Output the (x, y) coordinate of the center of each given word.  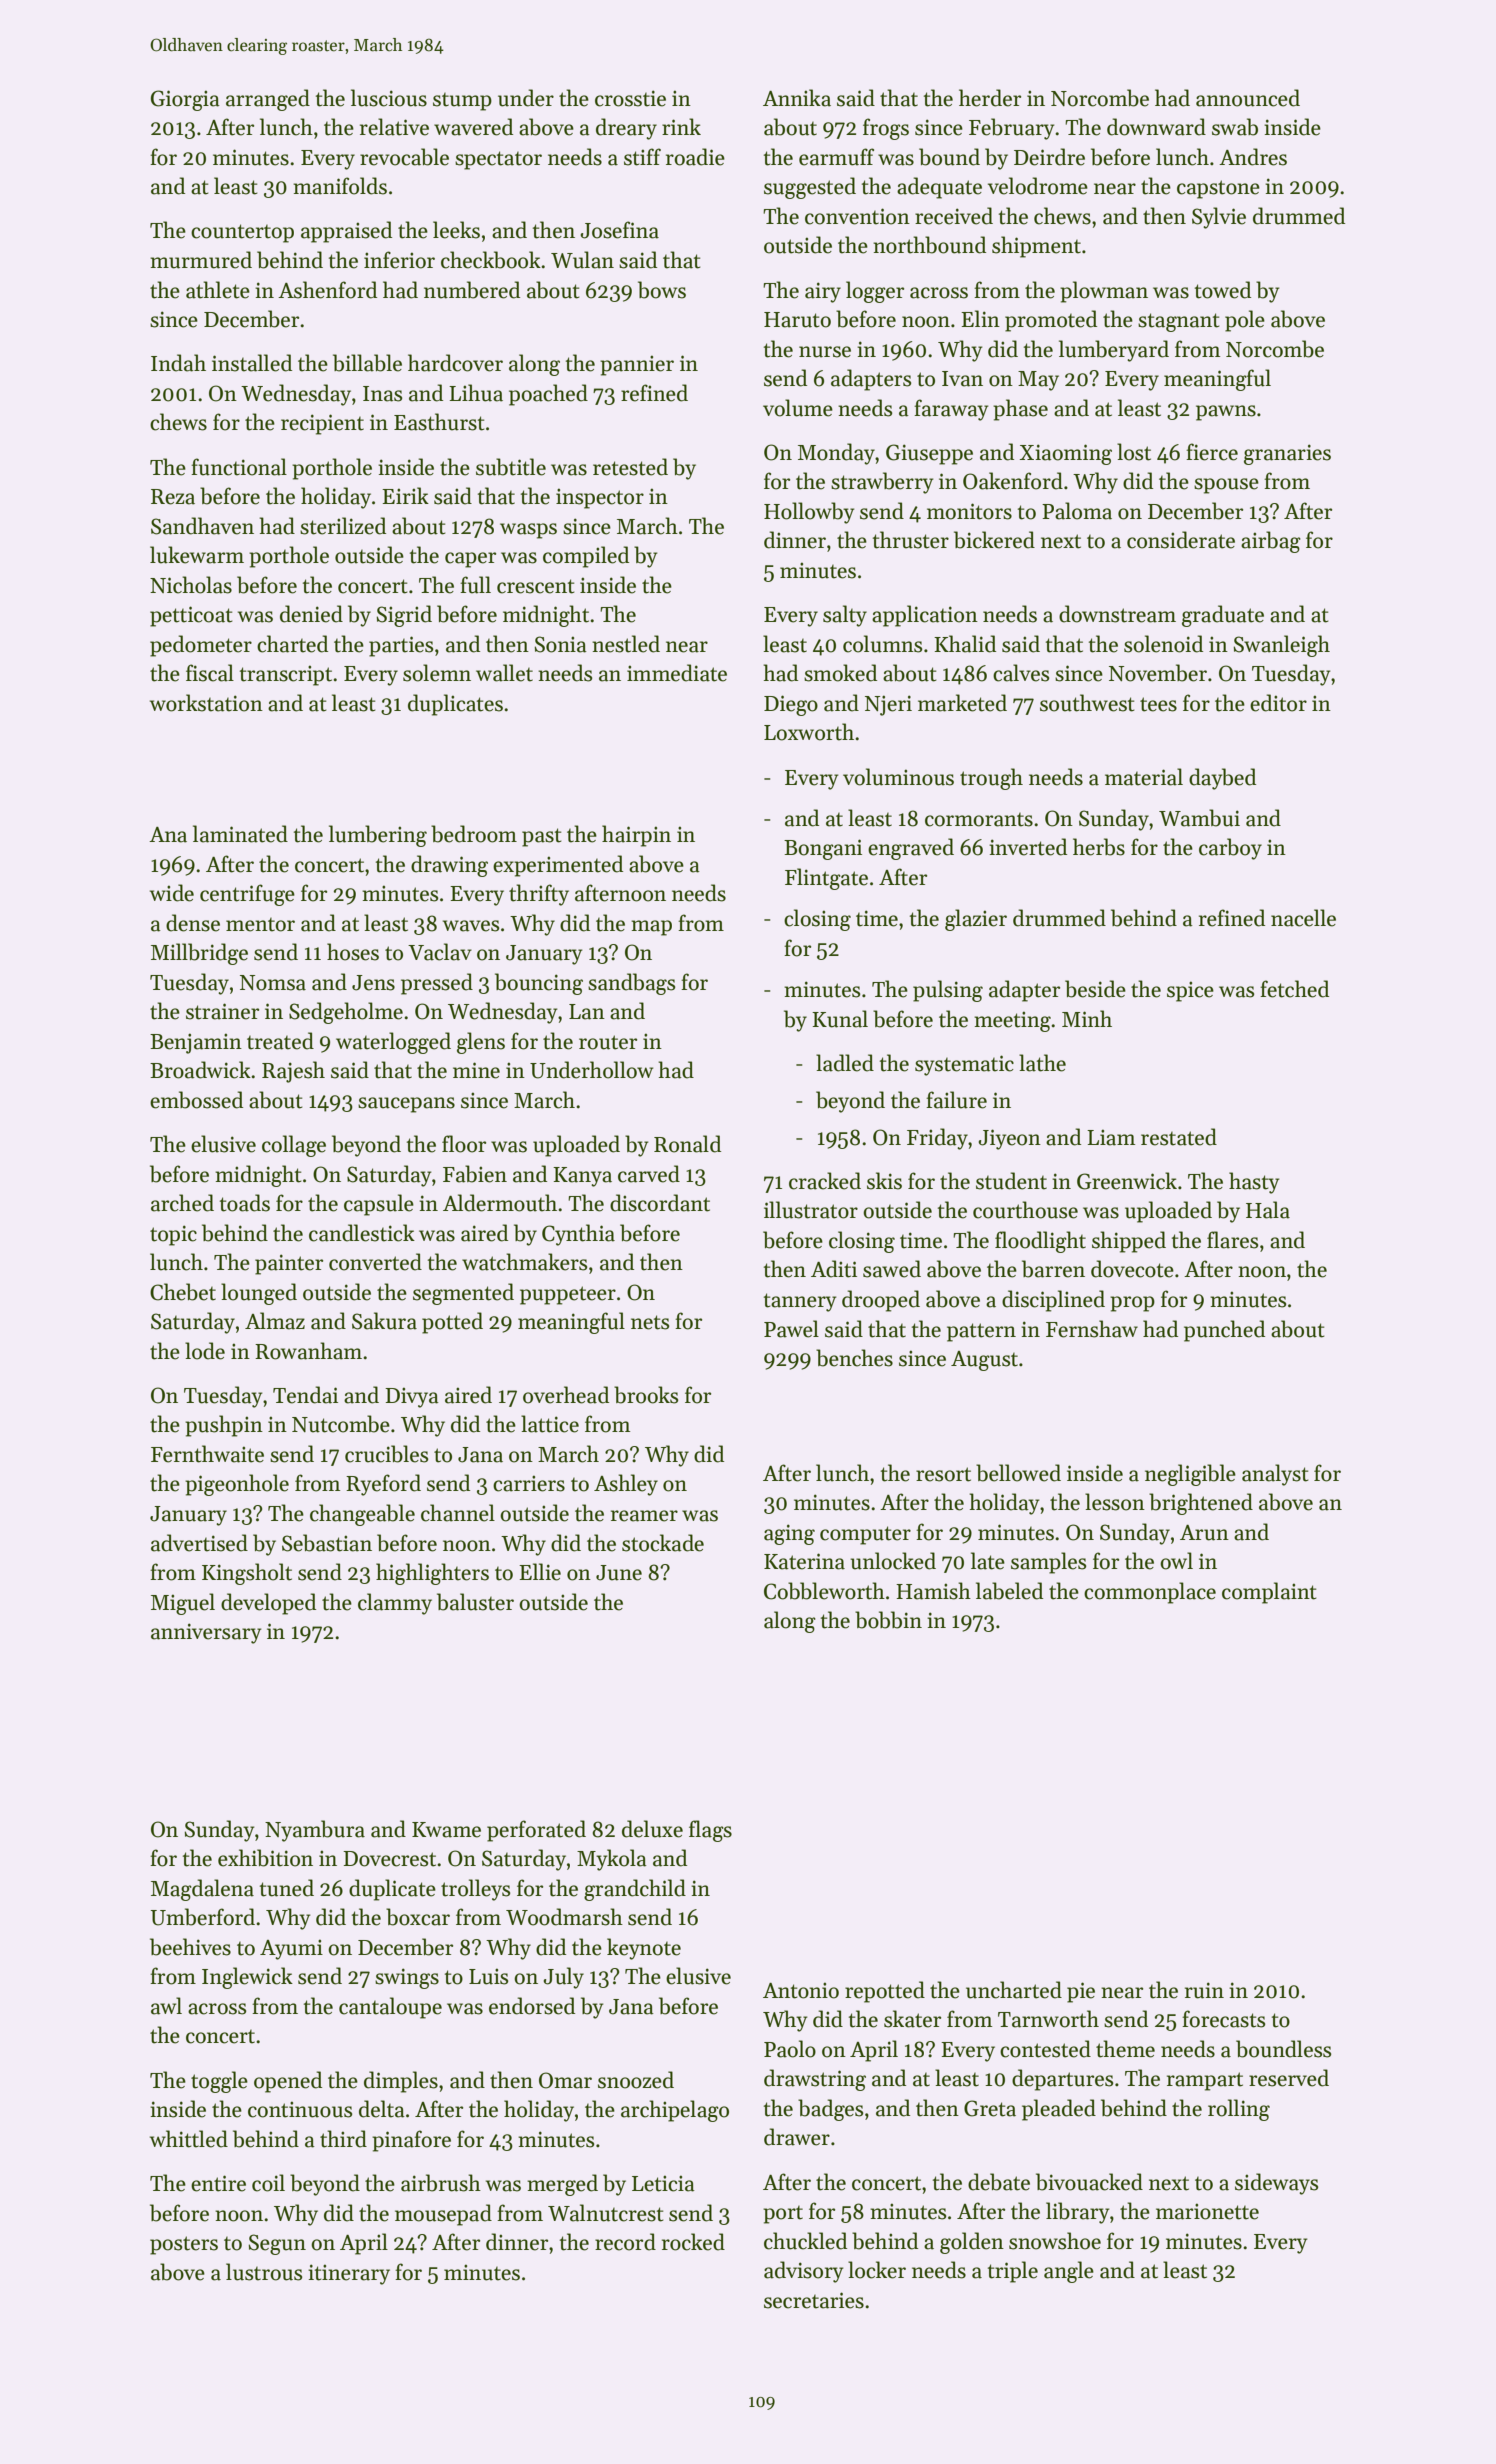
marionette (1207, 2211)
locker (877, 2270)
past (542, 837)
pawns (1226, 413)
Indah (178, 363)
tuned (287, 1888)
